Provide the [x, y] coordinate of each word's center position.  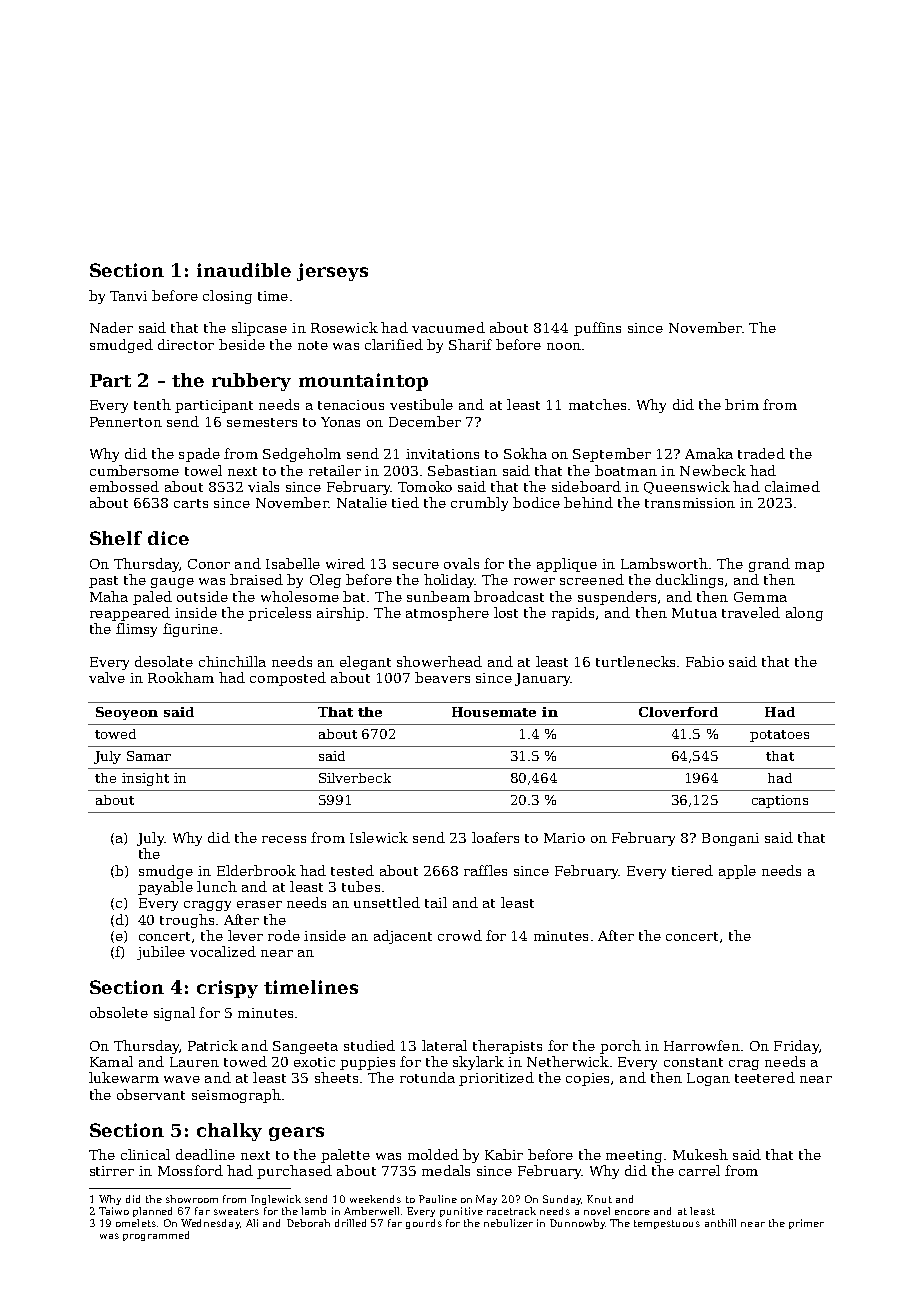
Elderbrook [256, 870]
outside [202, 596]
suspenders [617, 598]
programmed [156, 1236]
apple [737, 872]
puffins [597, 329]
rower [534, 581]
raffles [485, 870]
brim [742, 404]
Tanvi [128, 296]
